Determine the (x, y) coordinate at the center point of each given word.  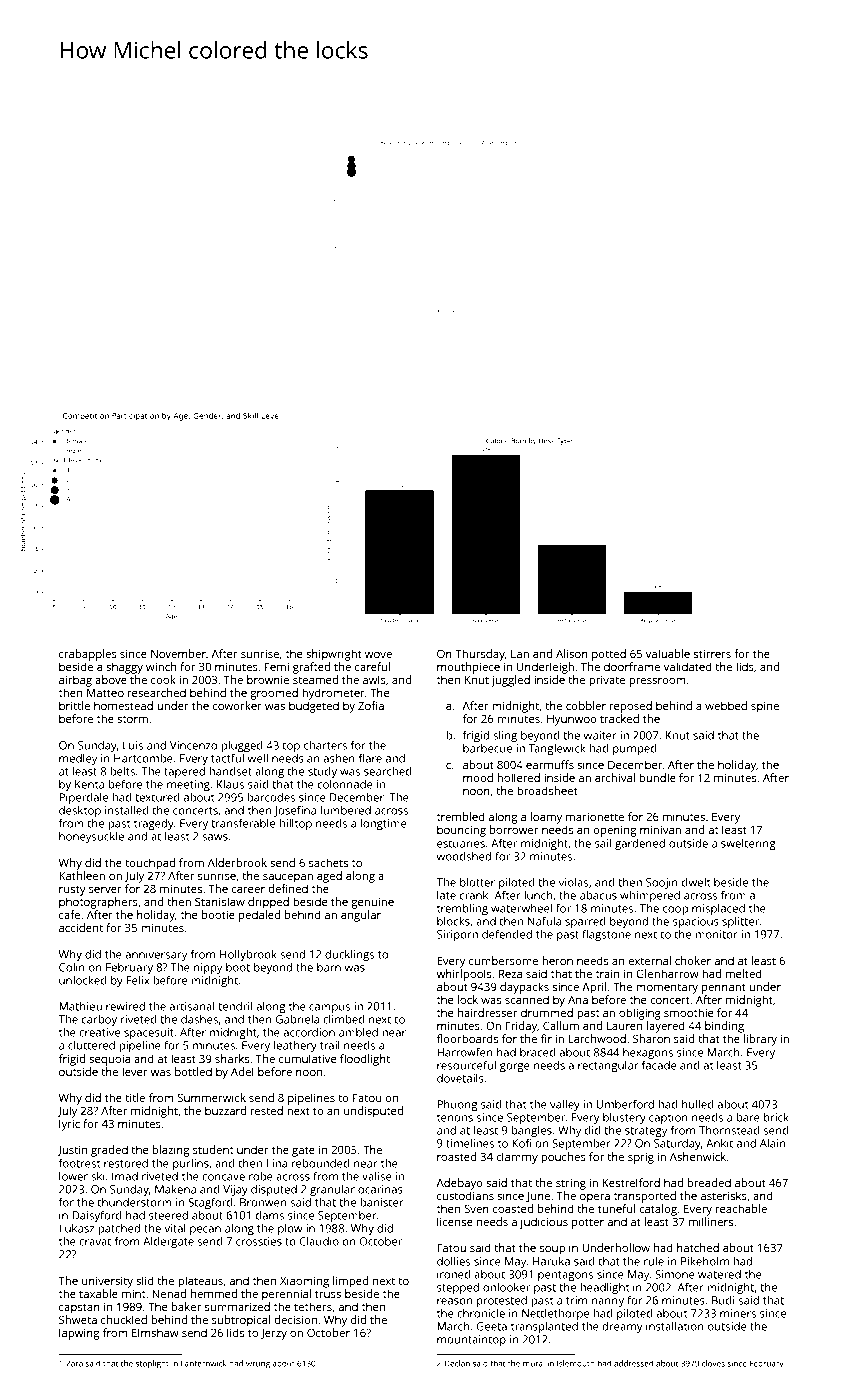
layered (666, 1027)
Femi (277, 666)
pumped (634, 749)
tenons (455, 1118)
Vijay (235, 1190)
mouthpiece (468, 668)
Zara (74, 1363)
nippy (208, 968)
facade (659, 1065)
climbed (343, 1019)
